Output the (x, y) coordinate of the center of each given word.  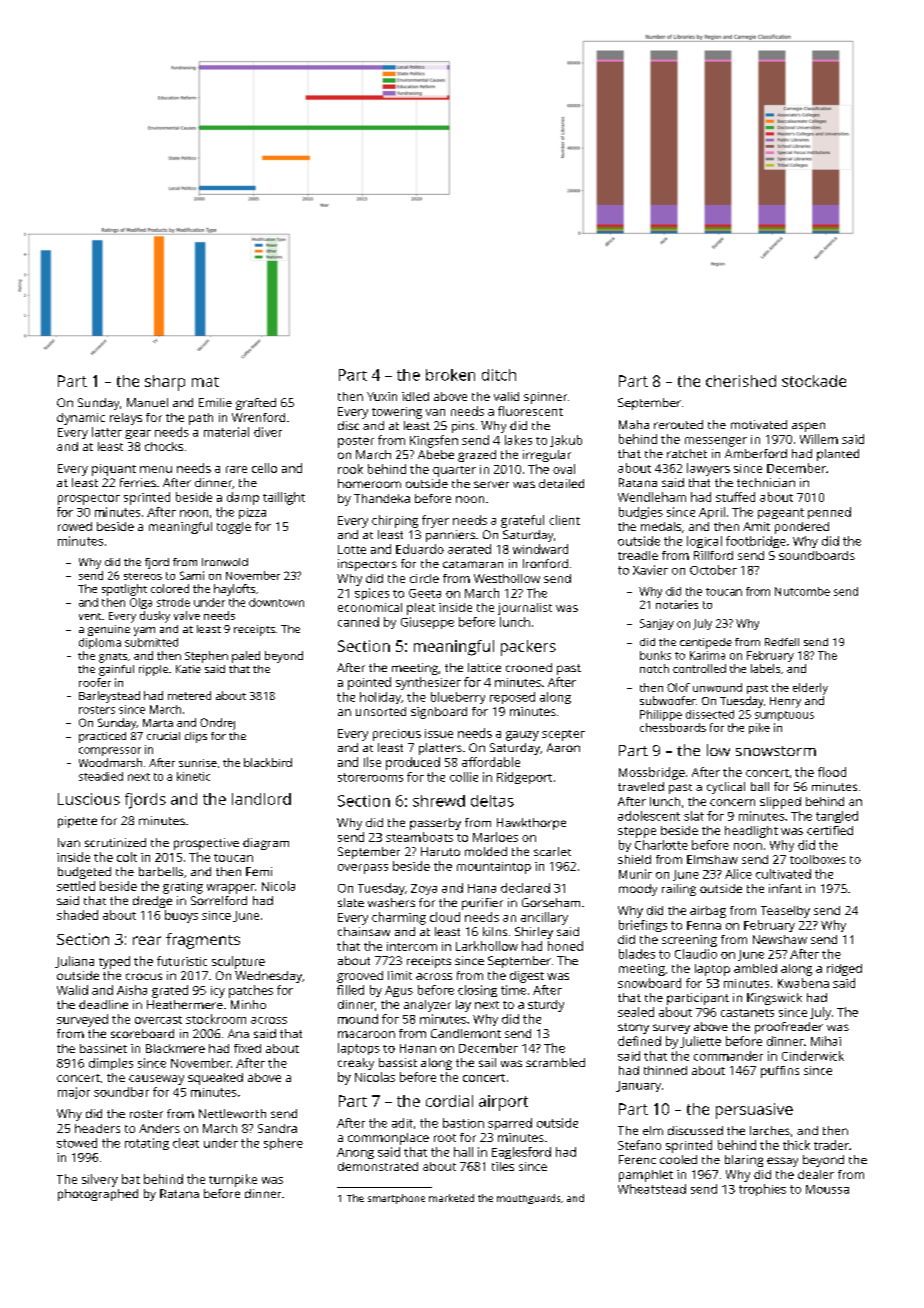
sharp (165, 383)
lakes (518, 440)
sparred (510, 1124)
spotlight (124, 590)
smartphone (396, 1199)
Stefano (639, 1145)
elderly (810, 689)
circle (424, 578)
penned (829, 513)
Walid (72, 990)
